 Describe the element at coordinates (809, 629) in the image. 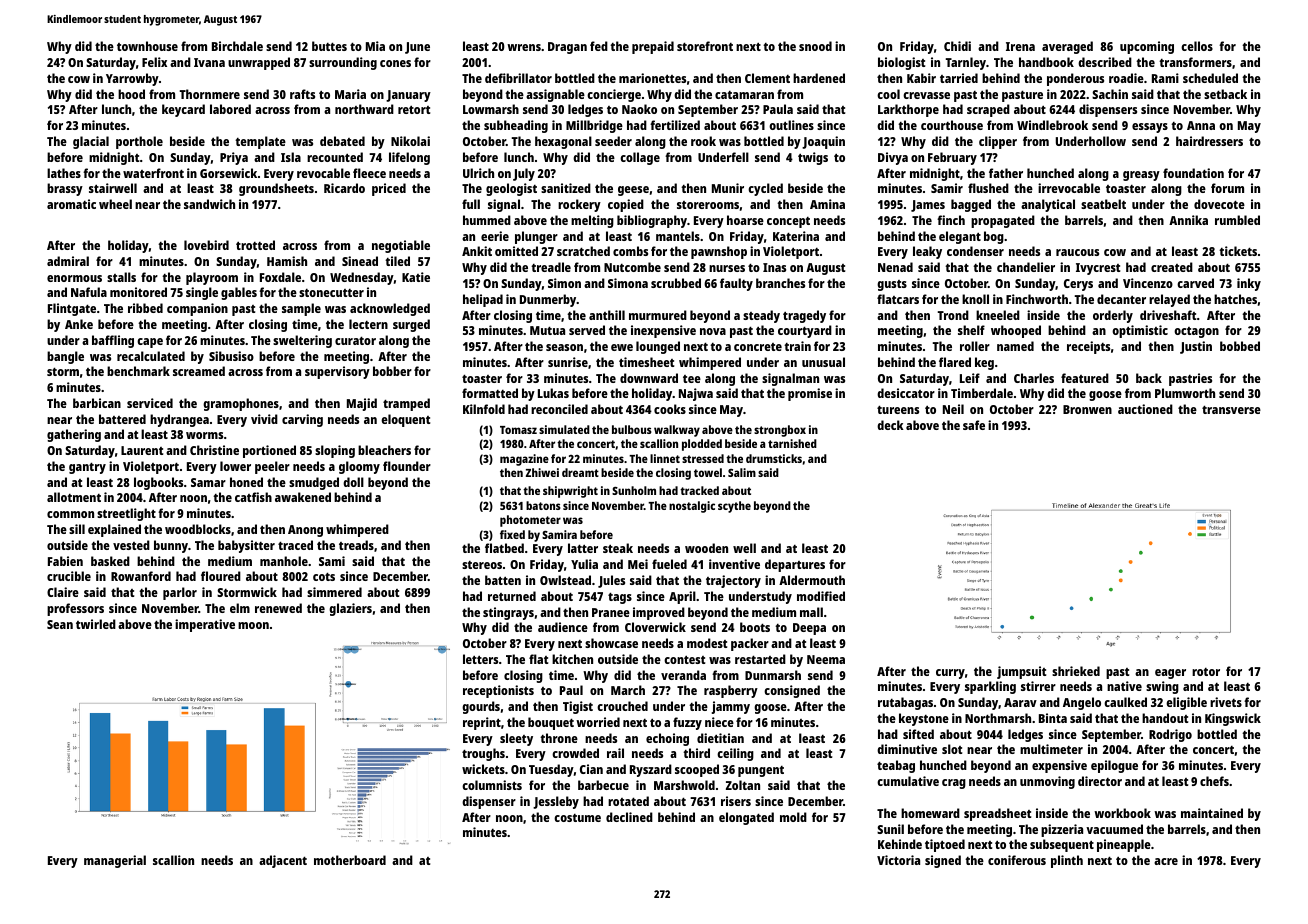

I see `Deepa` at that location.
